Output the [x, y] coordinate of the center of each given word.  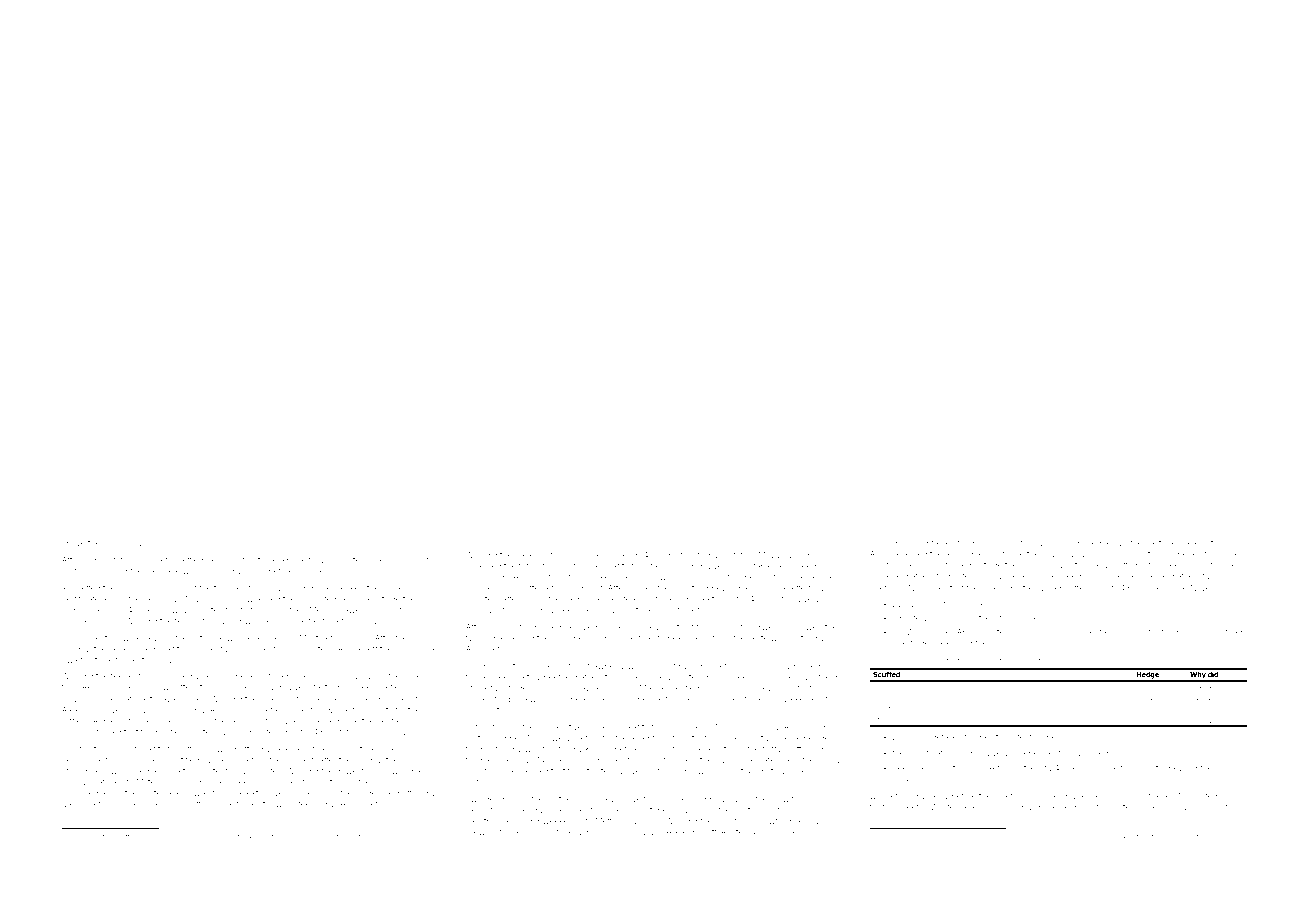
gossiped [145, 837]
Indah [701, 666]
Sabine [517, 770]
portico [1149, 566]
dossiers [1207, 807]
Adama [292, 676]
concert [298, 760]
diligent [93, 639]
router [1154, 768]
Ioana [255, 571]
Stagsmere [908, 698]
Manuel [654, 688]
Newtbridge [488, 822]
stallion [660, 566]
